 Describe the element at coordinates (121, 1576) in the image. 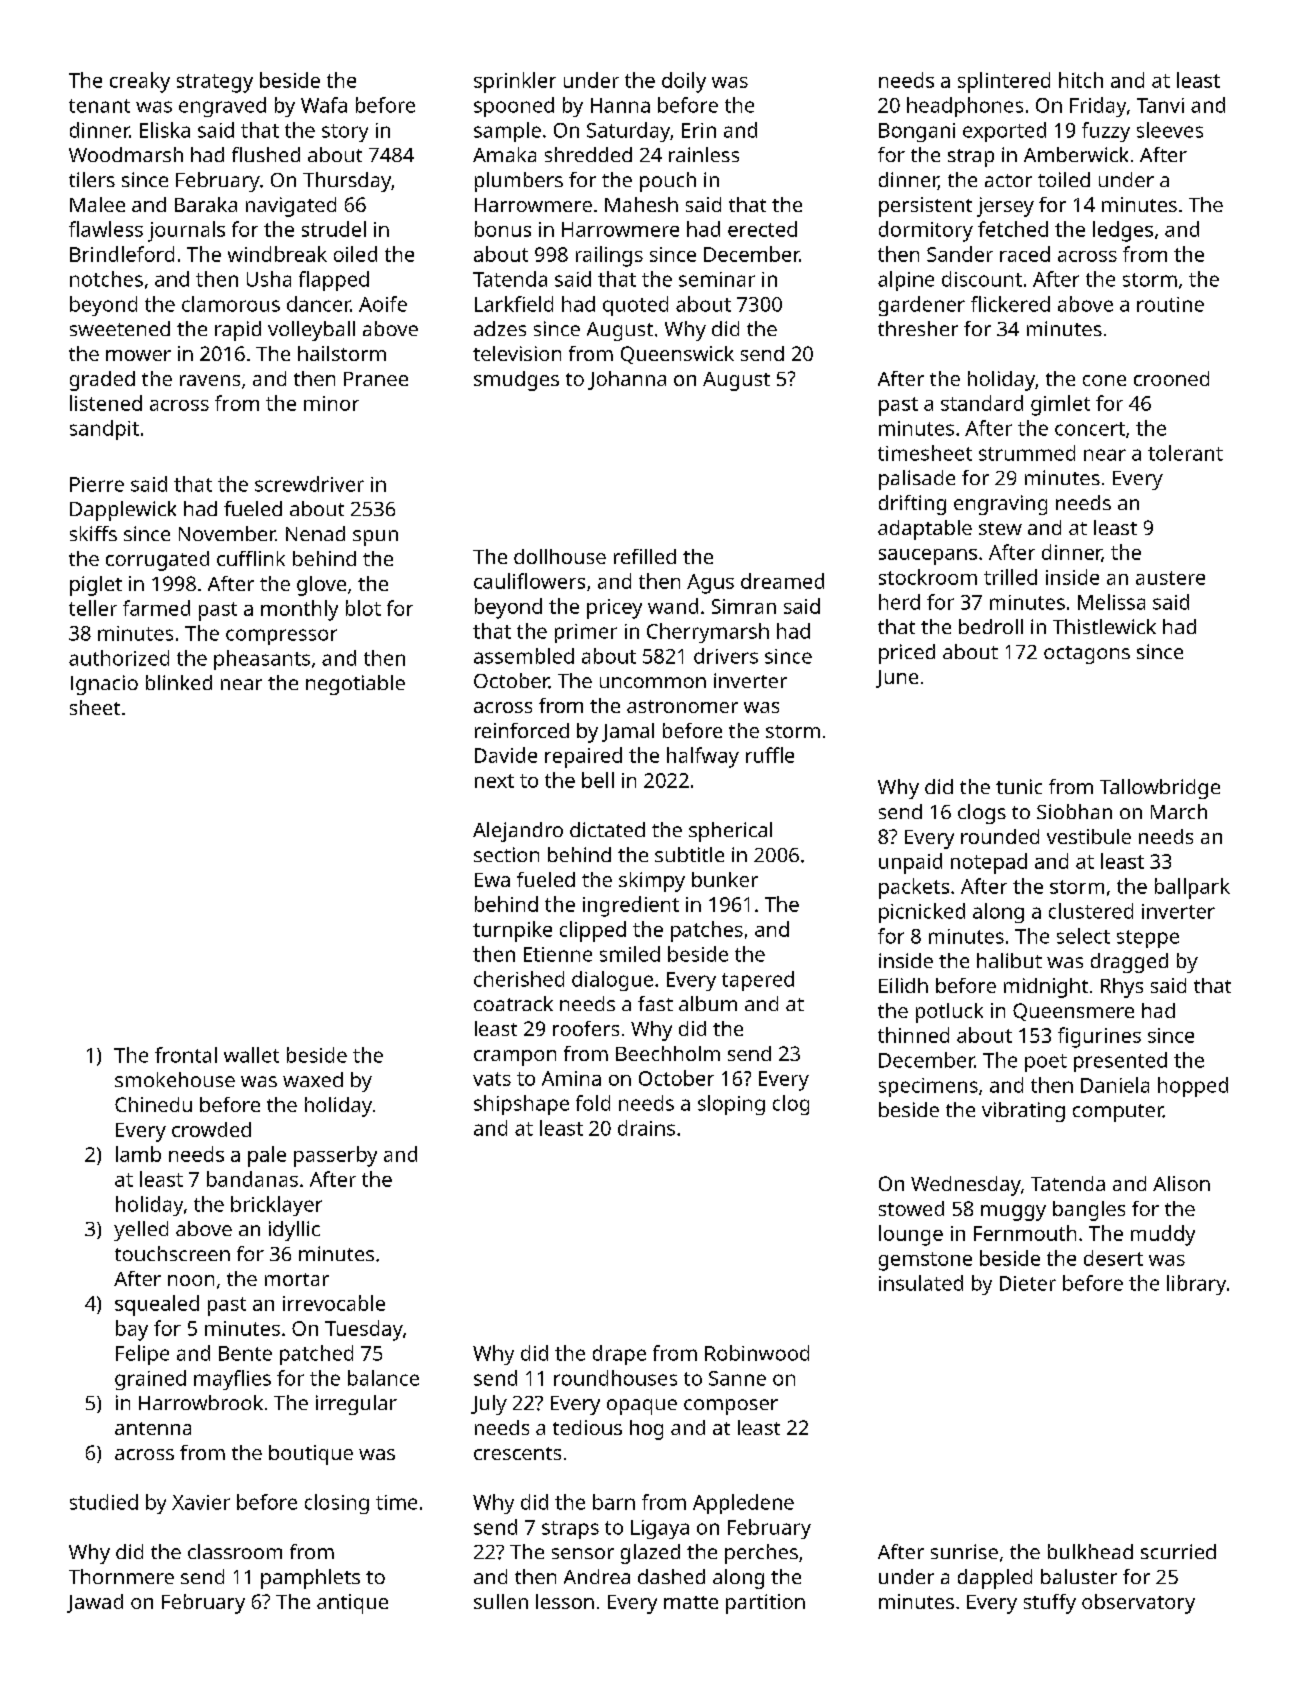

I see `Thornmere` at that location.
